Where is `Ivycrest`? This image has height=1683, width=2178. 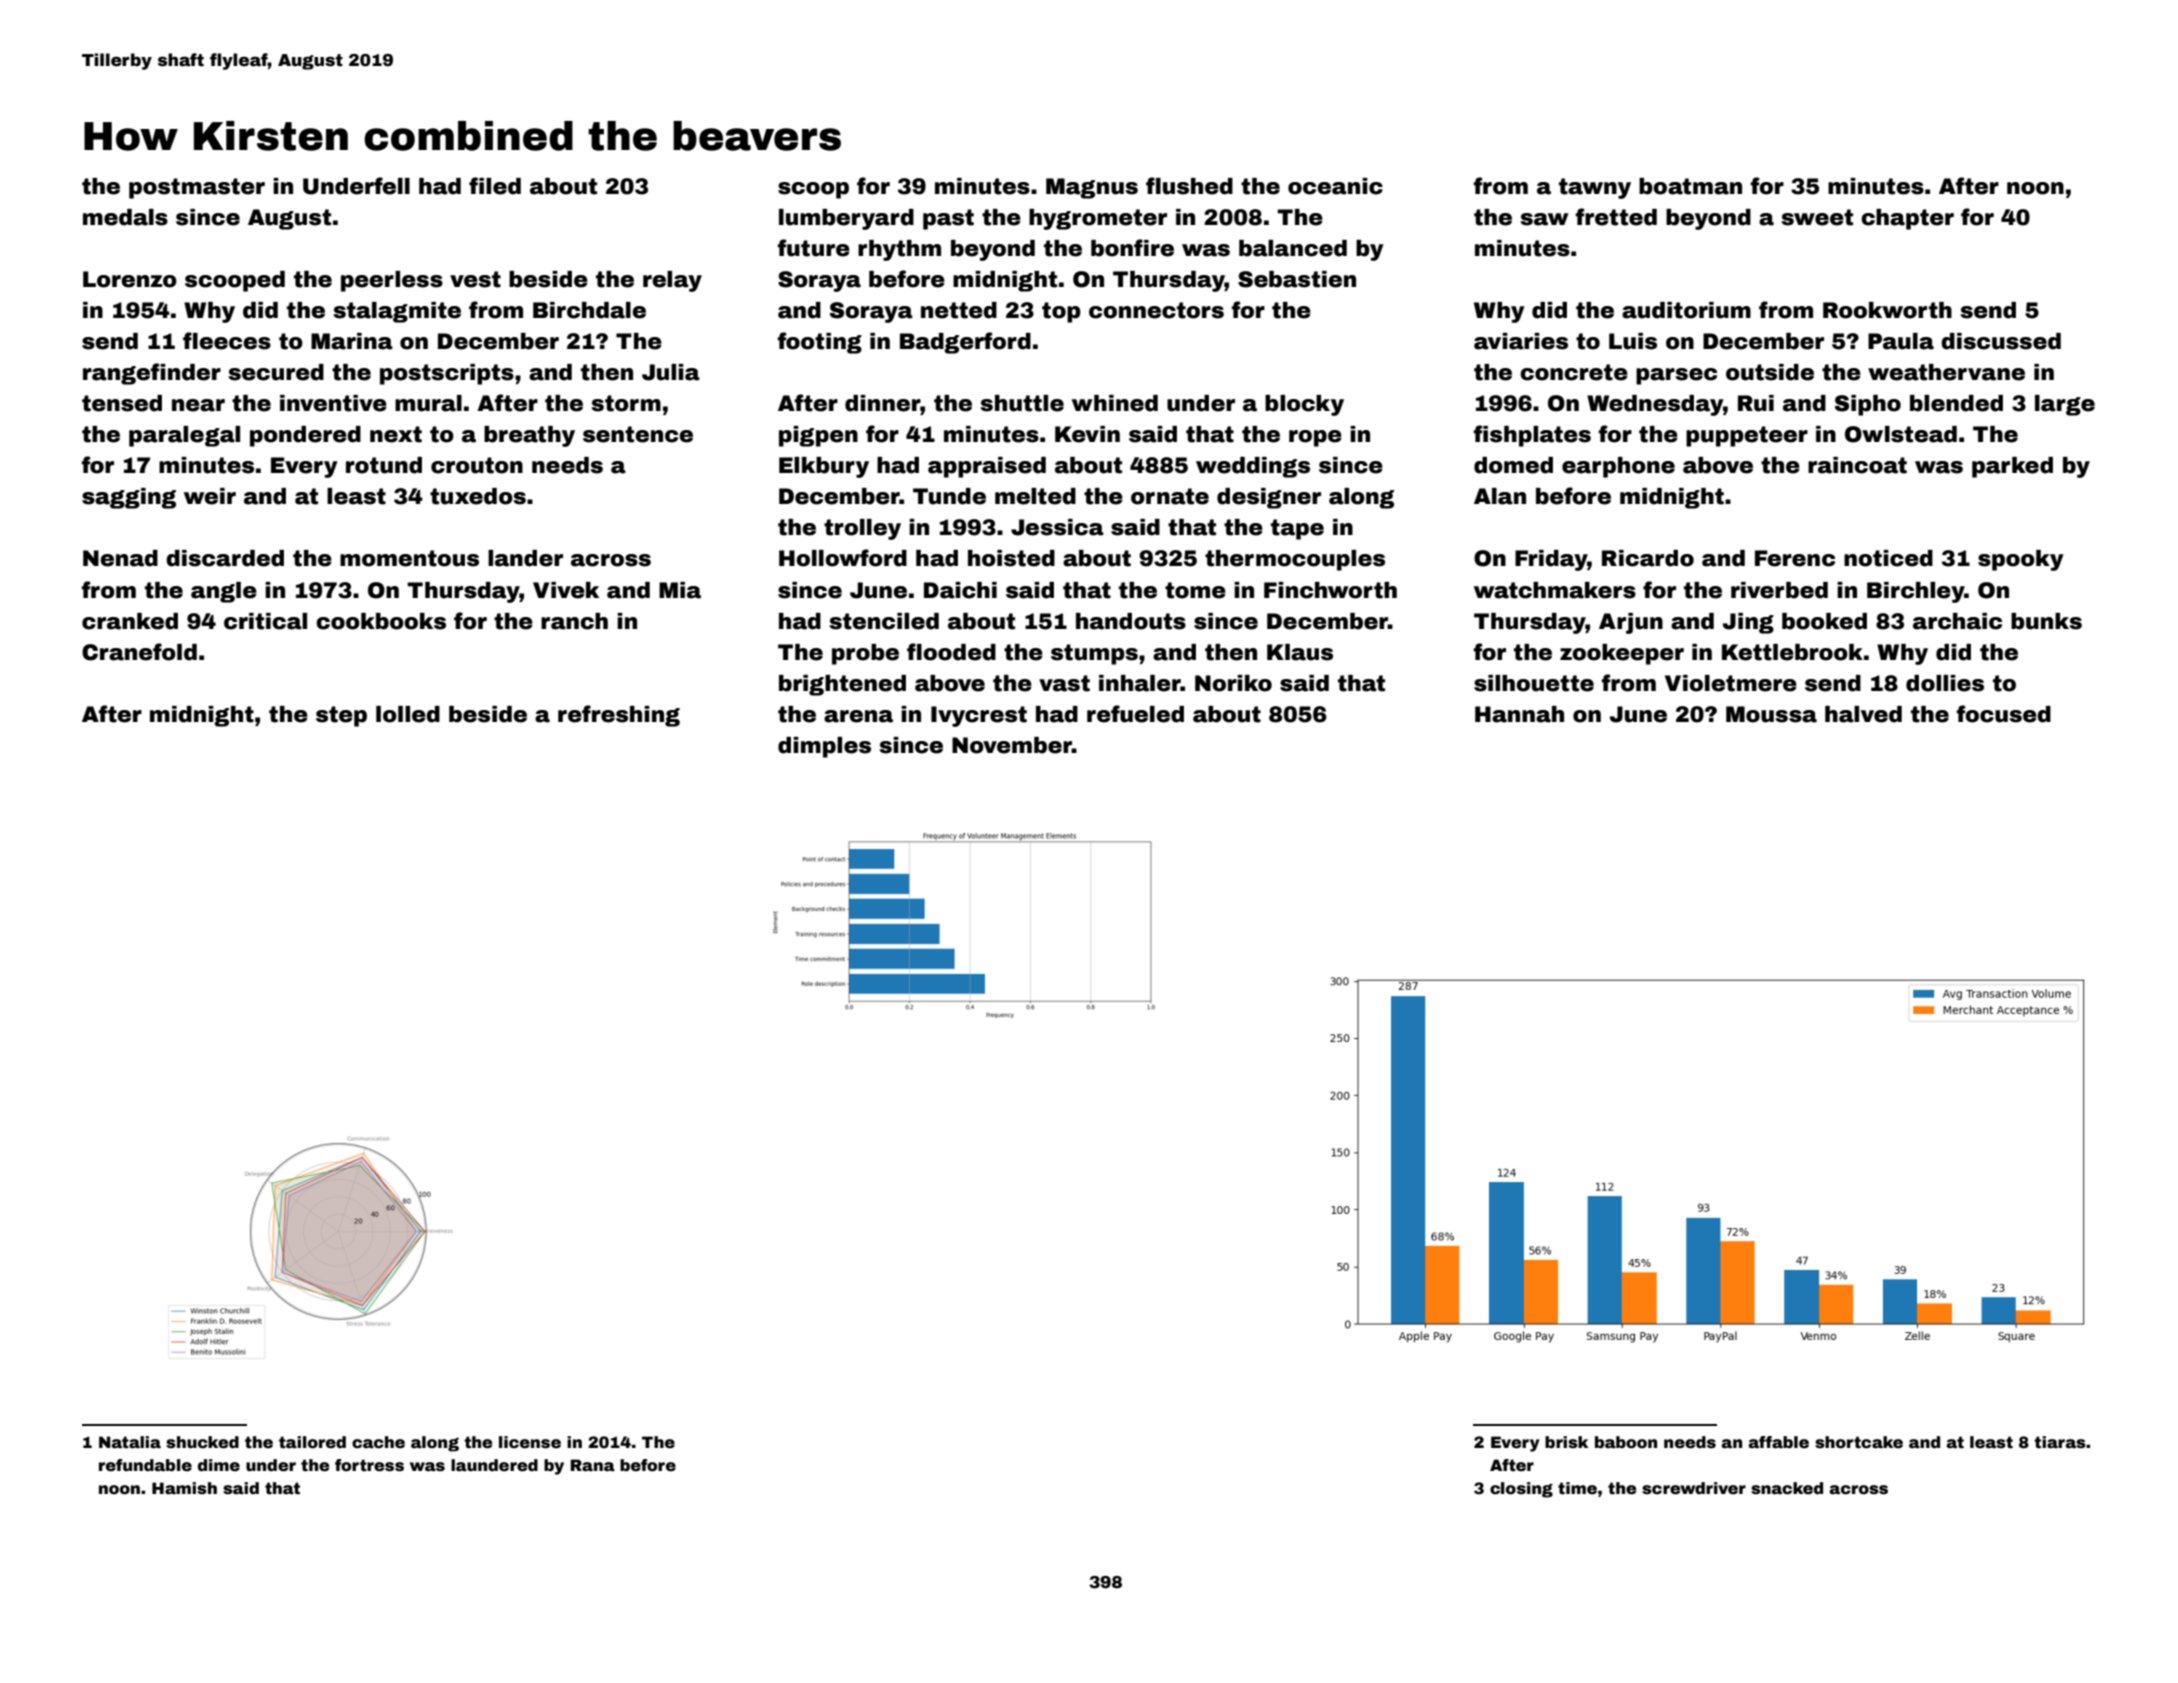 Ivycrest is located at coordinates (979, 716).
